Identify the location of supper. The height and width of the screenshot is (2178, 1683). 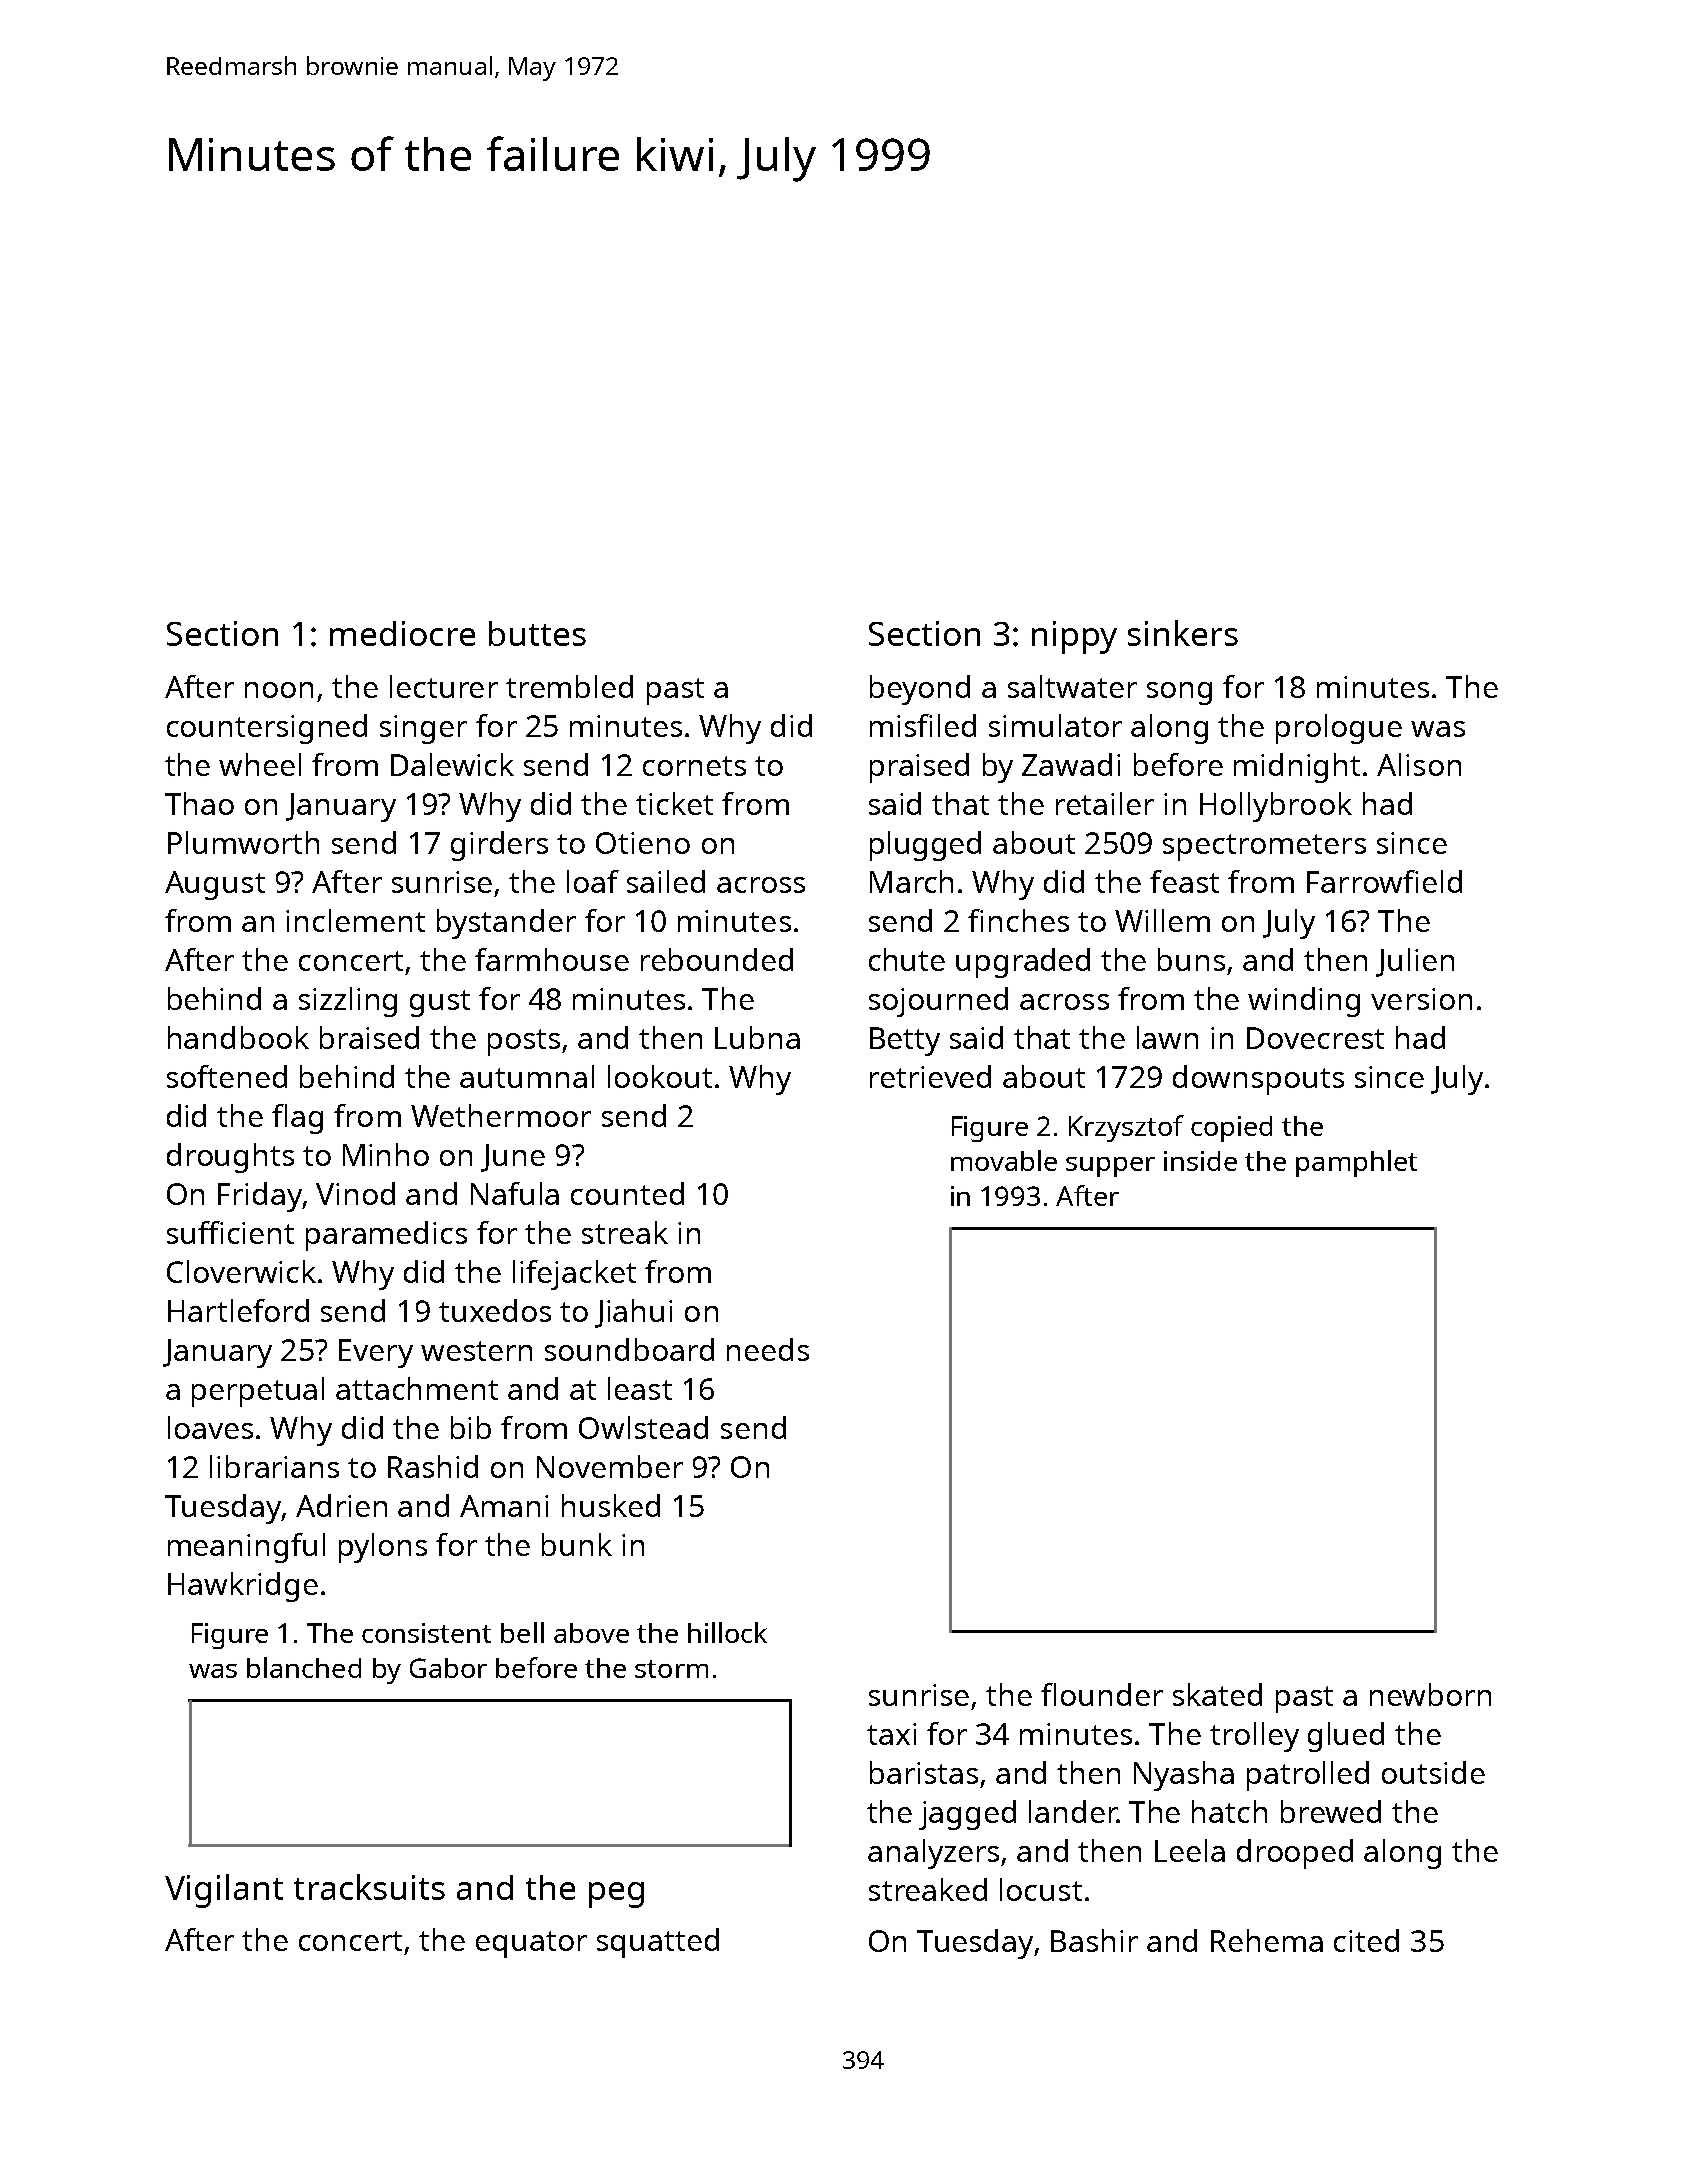
(1110, 1167).
